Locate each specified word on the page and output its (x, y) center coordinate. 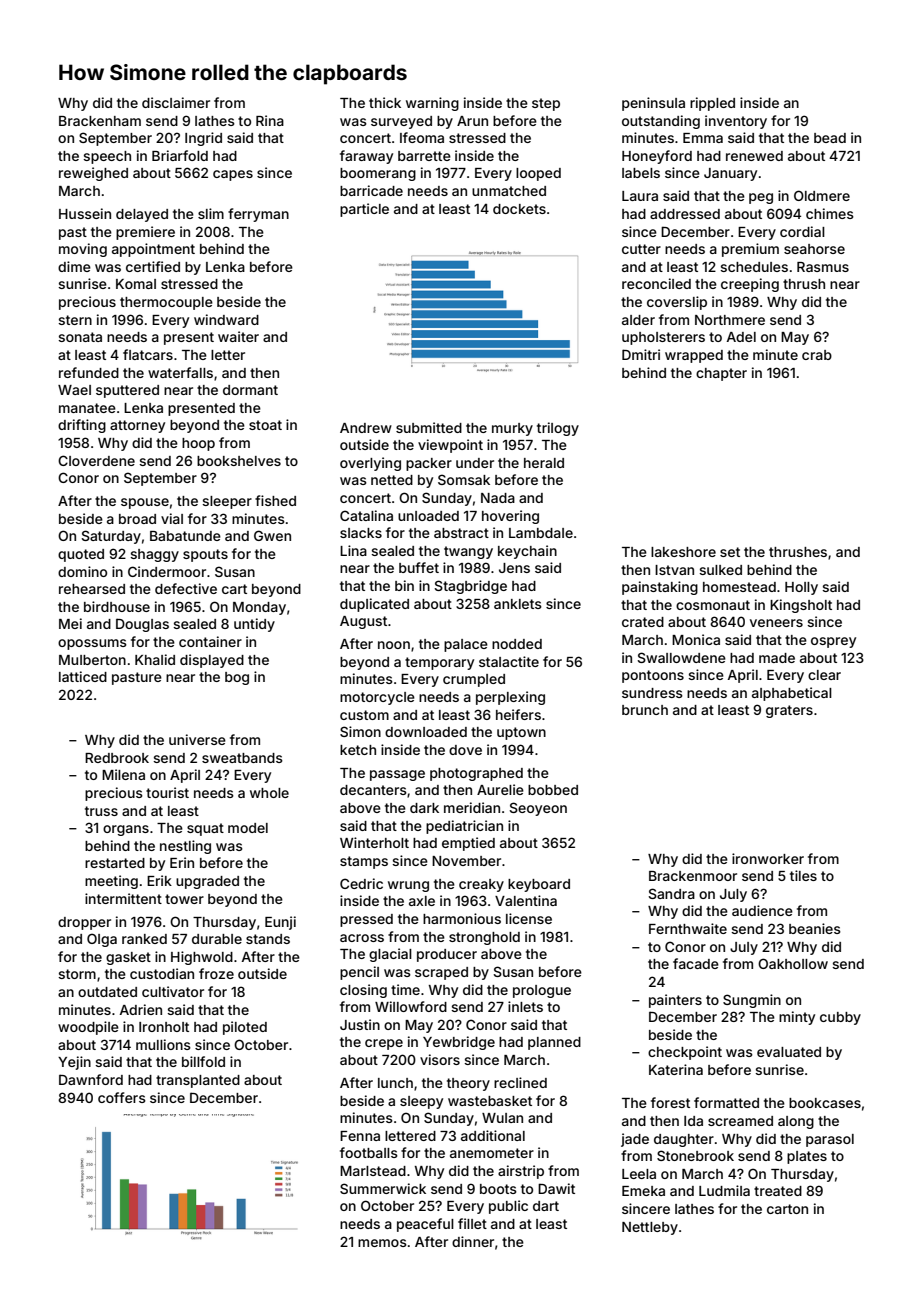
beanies (815, 928)
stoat (265, 425)
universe (197, 739)
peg (761, 198)
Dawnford (91, 1079)
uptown (521, 733)
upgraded (207, 882)
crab (817, 355)
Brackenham (100, 121)
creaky (481, 885)
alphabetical (792, 694)
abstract (461, 533)
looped (538, 174)
